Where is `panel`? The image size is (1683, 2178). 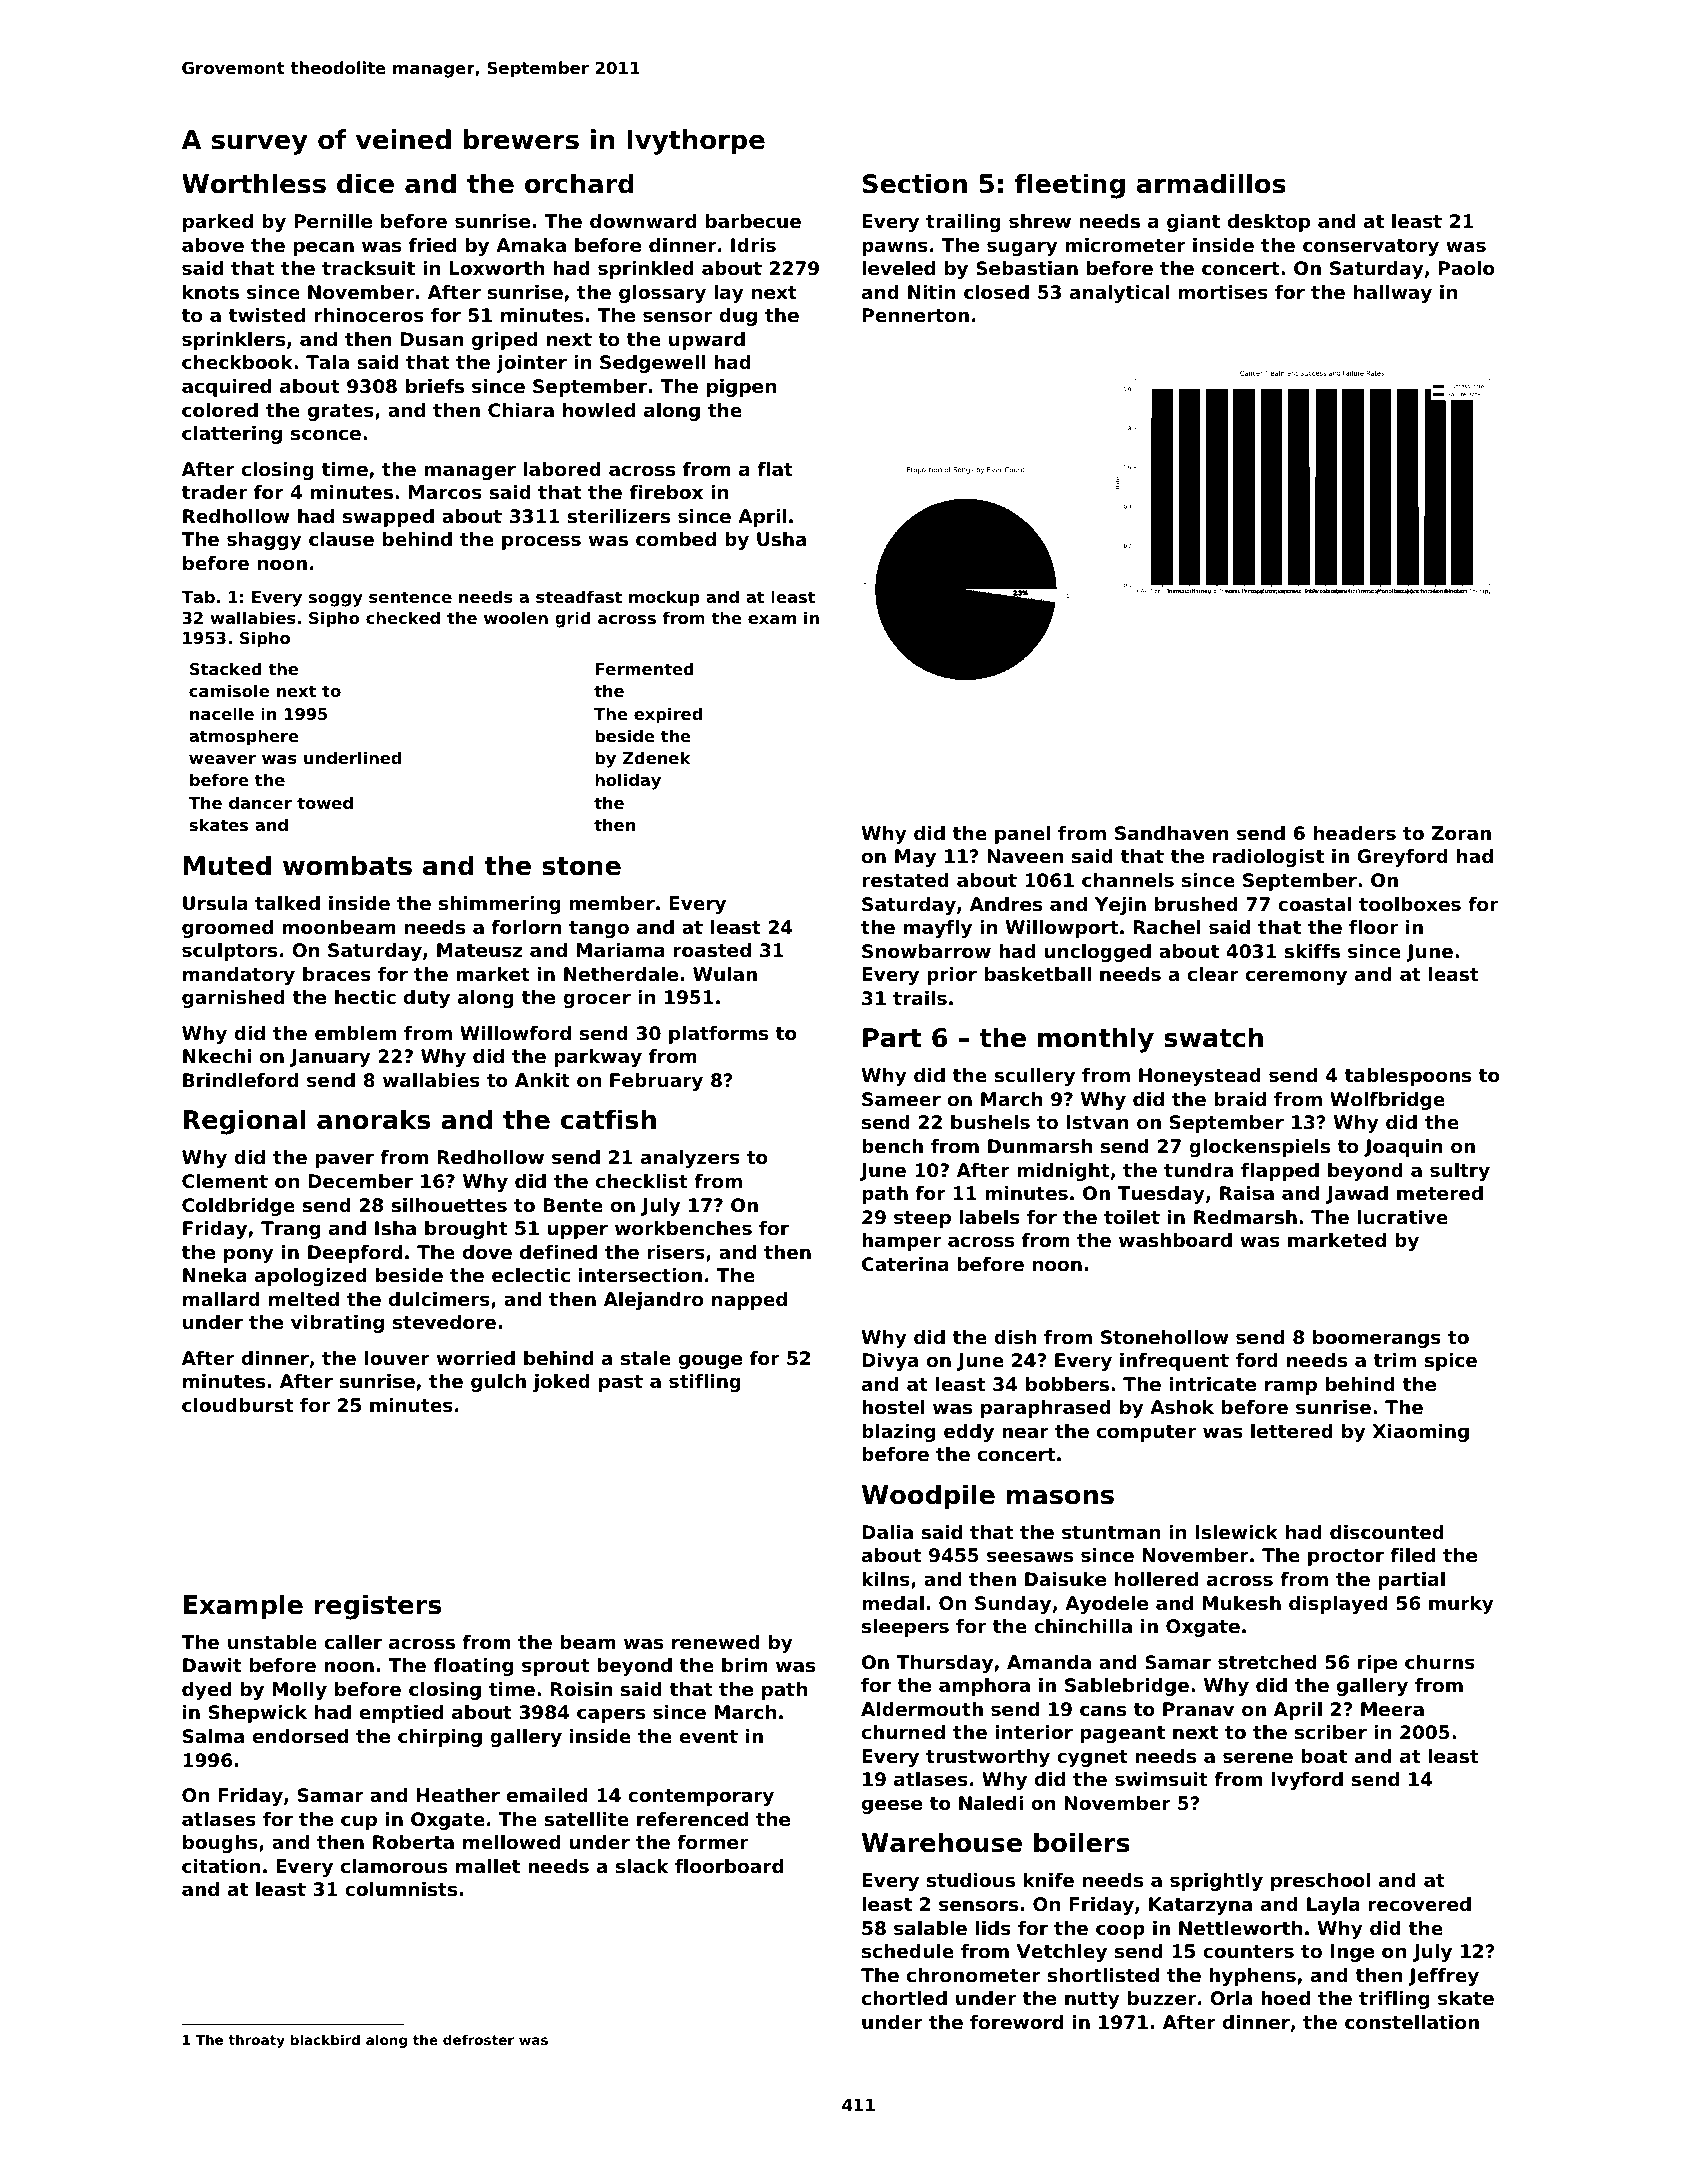
panel is located at coordinates (1022, 835).
